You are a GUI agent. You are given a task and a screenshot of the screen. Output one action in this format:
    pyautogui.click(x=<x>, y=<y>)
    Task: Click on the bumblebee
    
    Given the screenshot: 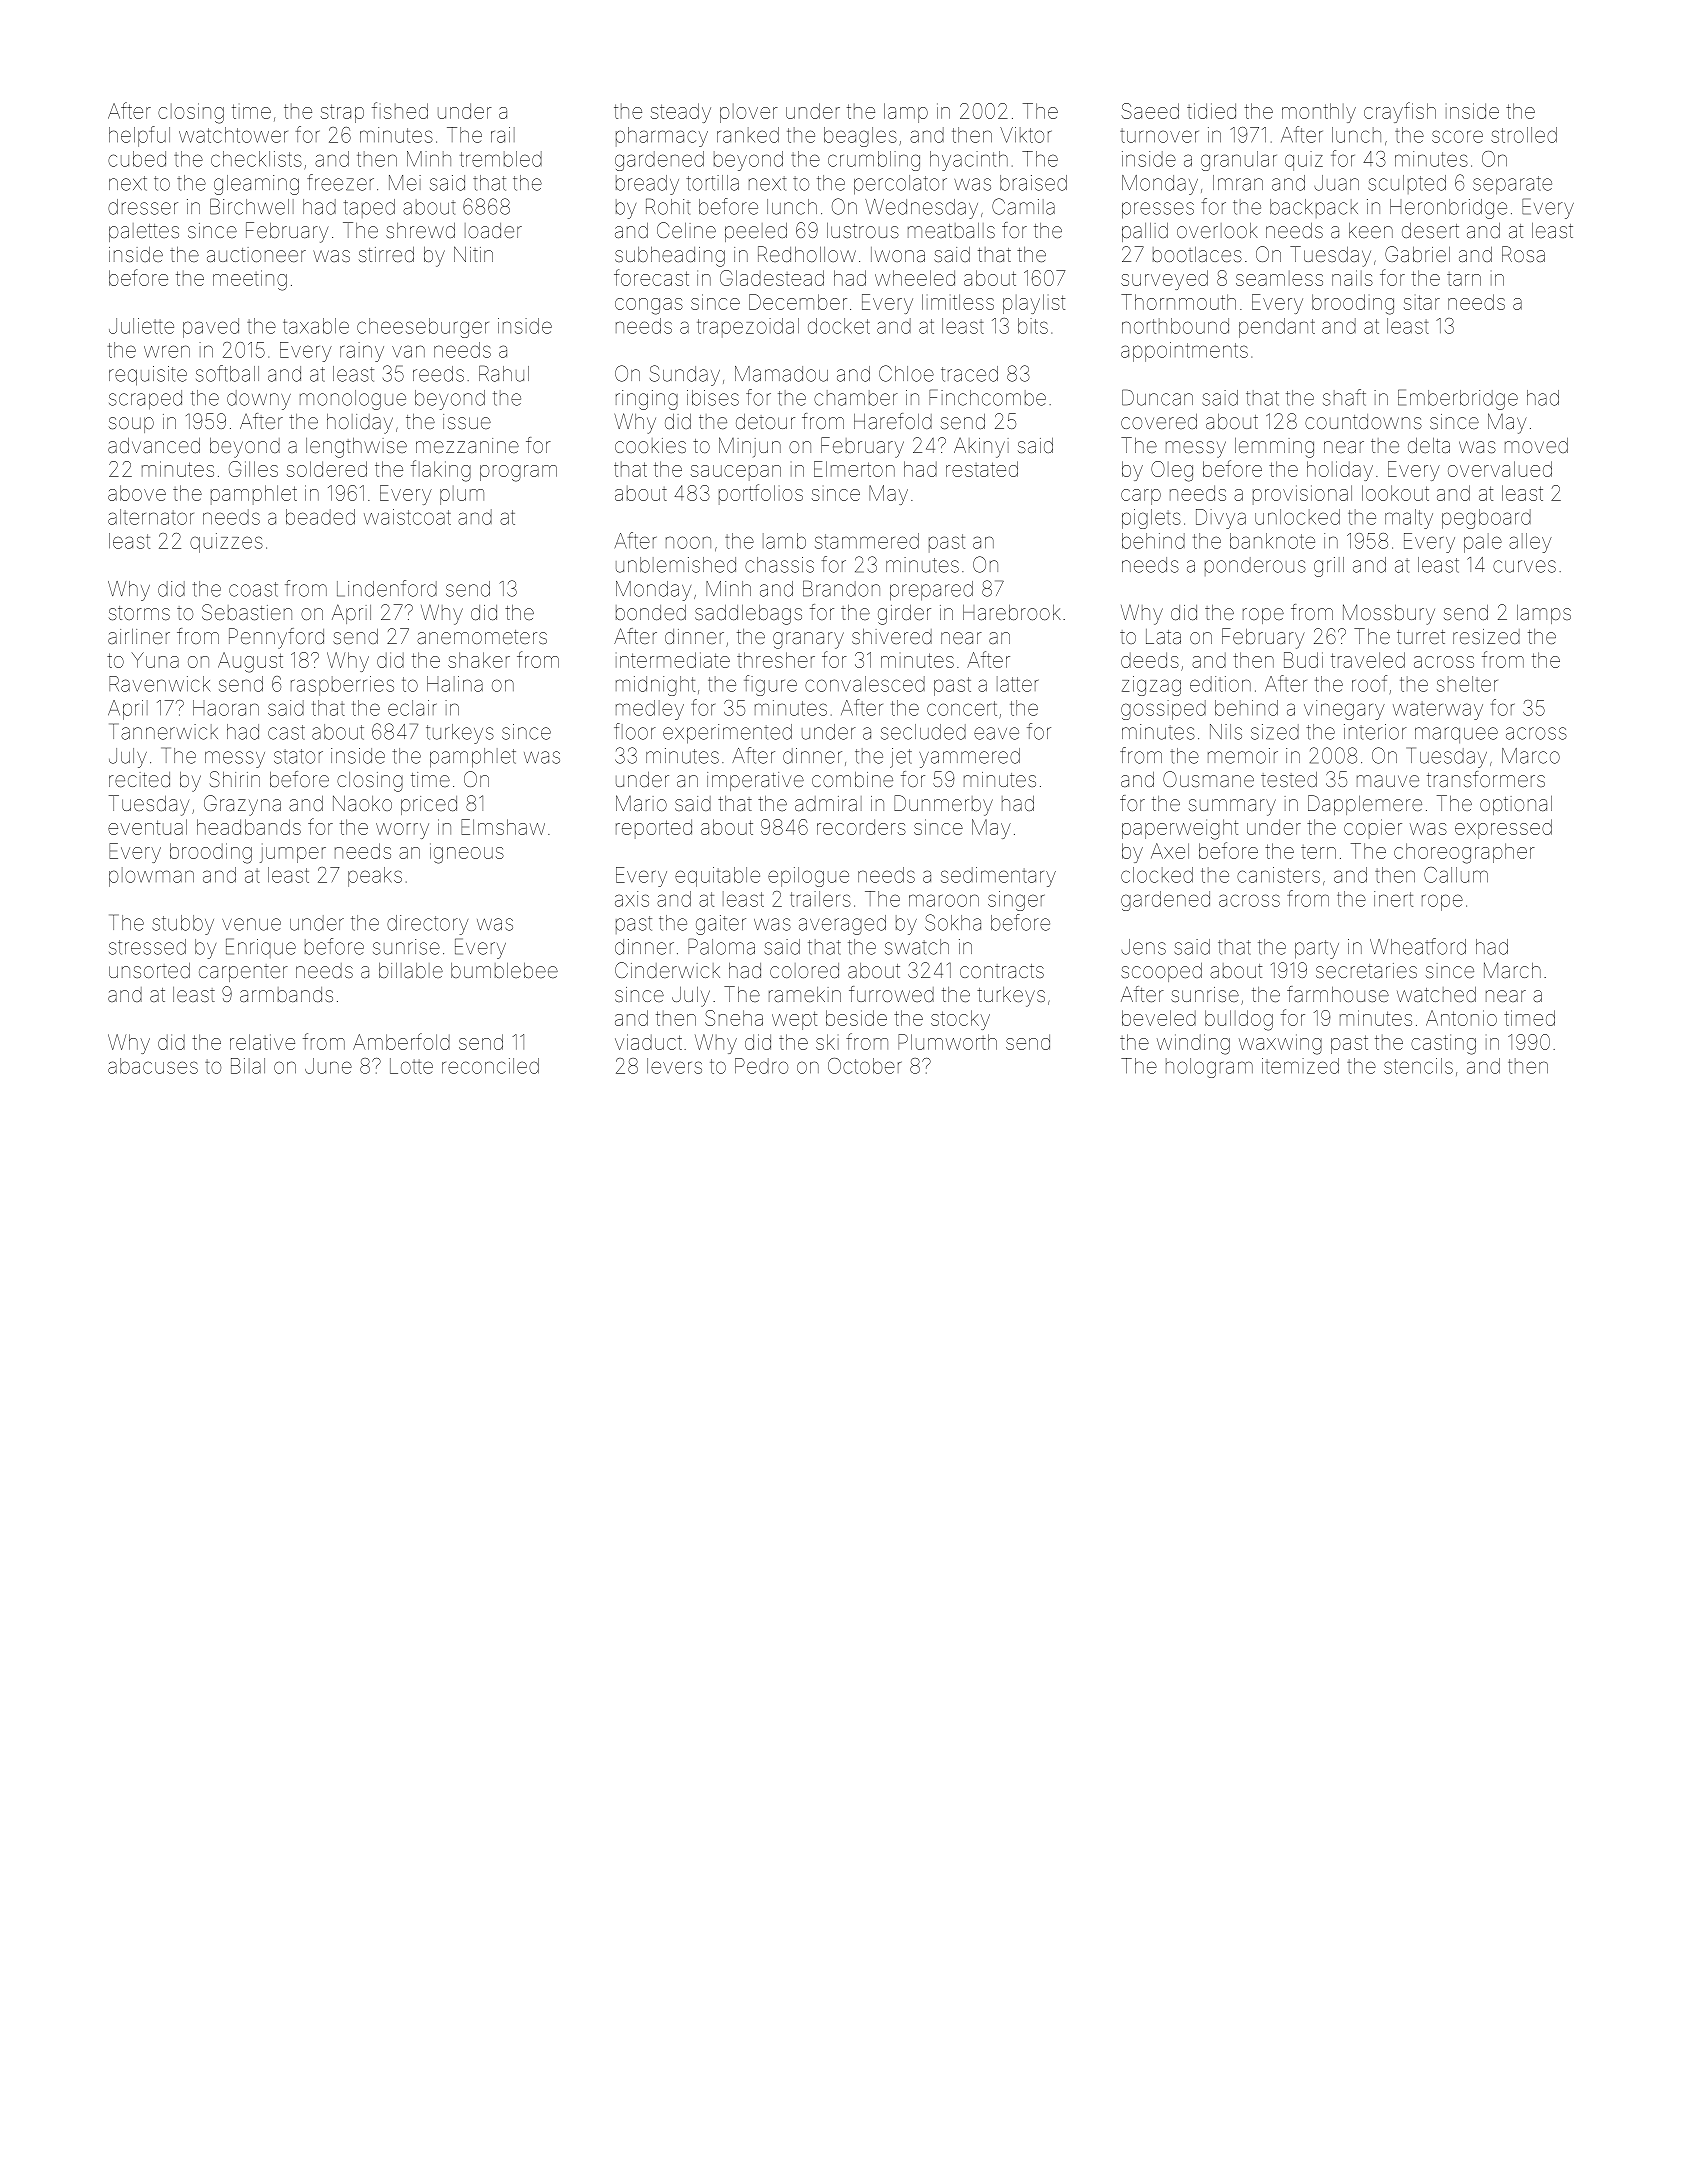 What is the action you would take?
    pyautogui.click(x=504, y=970)
